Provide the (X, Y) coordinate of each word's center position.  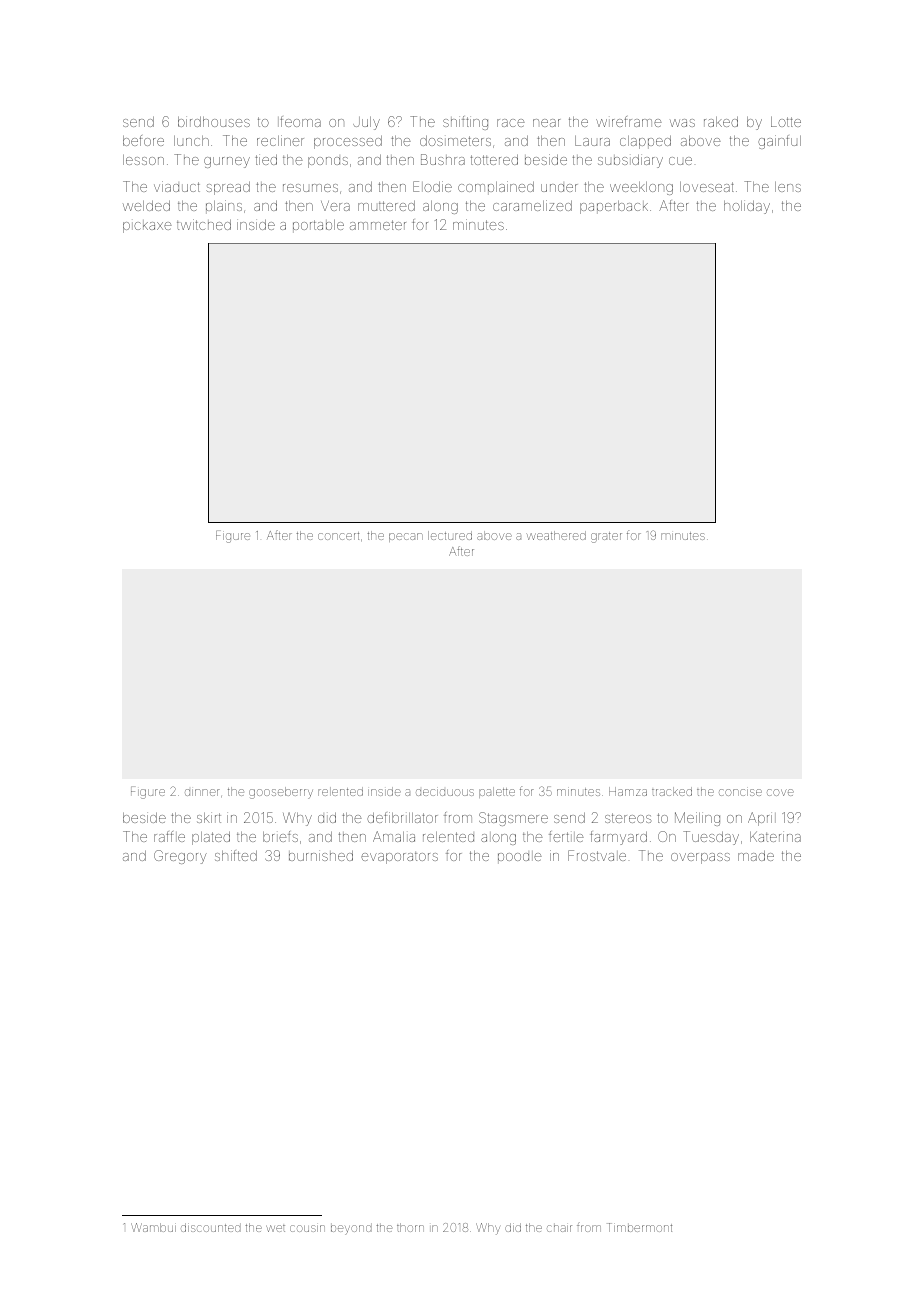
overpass (700, 858)
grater (606, 537)
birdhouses (214, 121)
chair (559, 1228)
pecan (406, 537)
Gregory (180, 857)
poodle (520, 857)
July (366, 123)
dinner (202, 792)
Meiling (697, 819)
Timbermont (639, 1227)
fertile (566, 836)
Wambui (153, 1227)
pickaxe (147, 226)
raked (721, 121)
